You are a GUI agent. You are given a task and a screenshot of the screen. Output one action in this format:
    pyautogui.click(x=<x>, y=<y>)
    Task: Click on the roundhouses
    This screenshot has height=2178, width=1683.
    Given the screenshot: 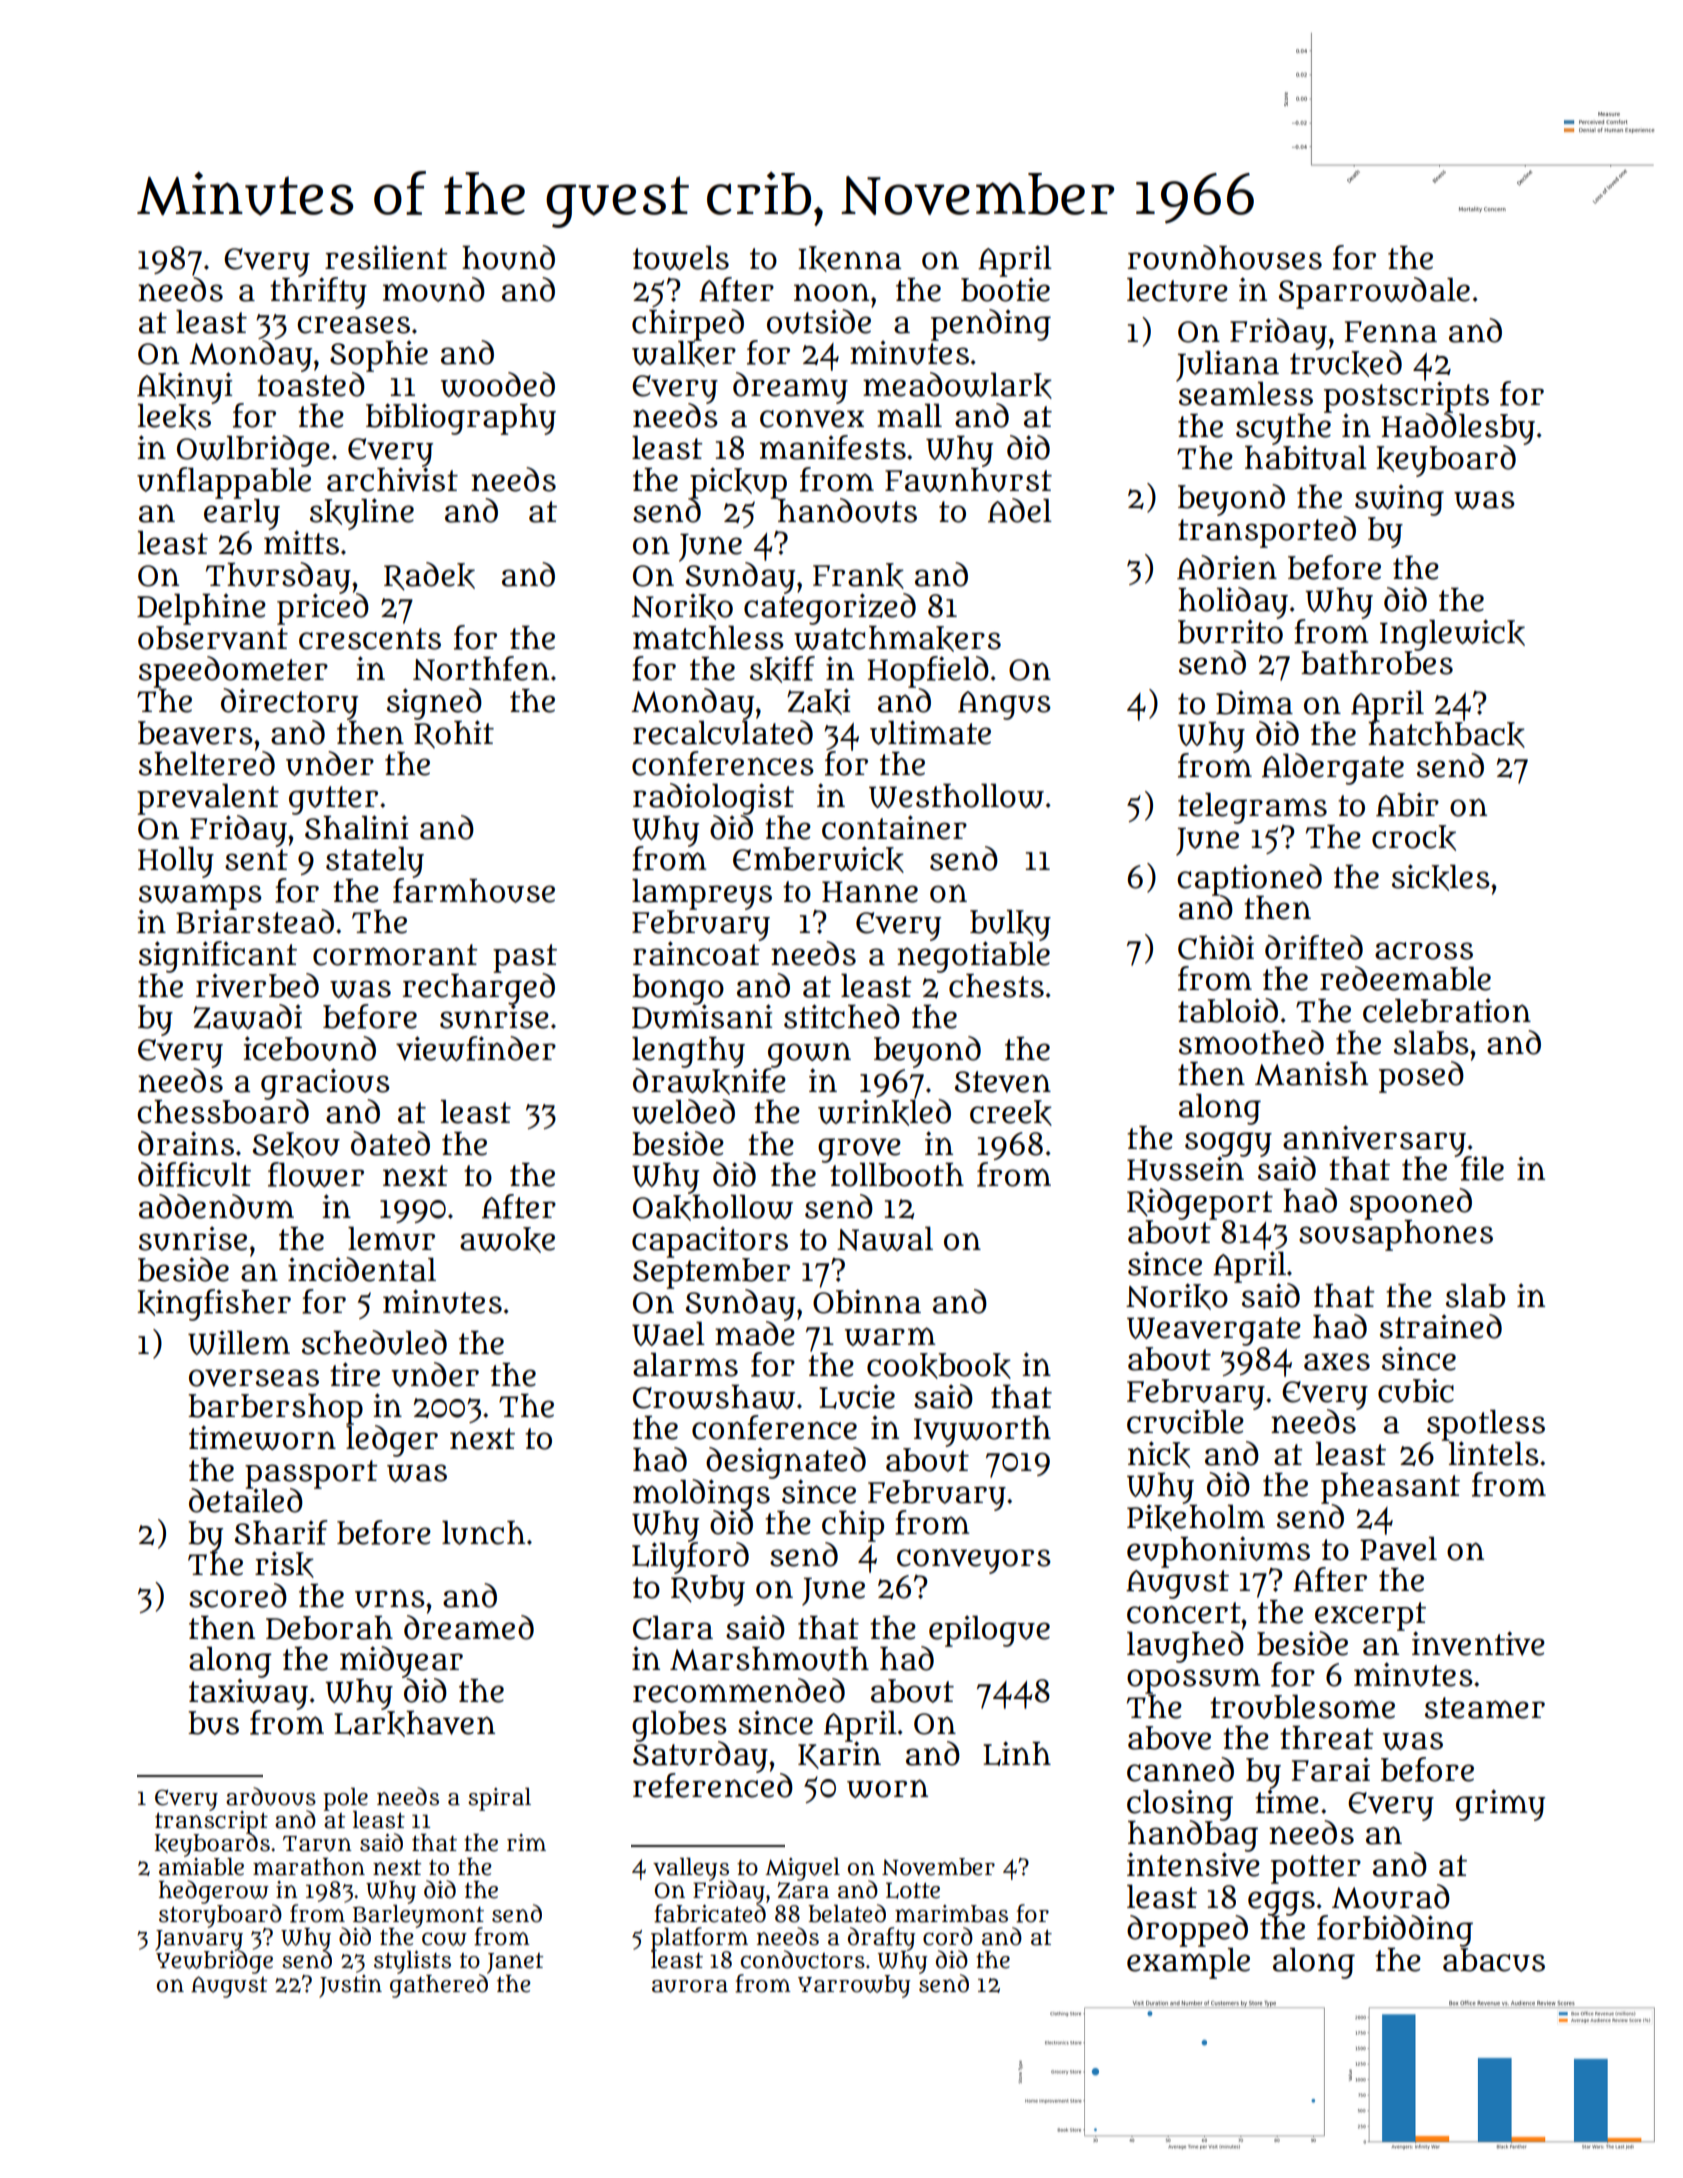 What is the action you would take?
    pyautogui.click(x=1225, y=257)
